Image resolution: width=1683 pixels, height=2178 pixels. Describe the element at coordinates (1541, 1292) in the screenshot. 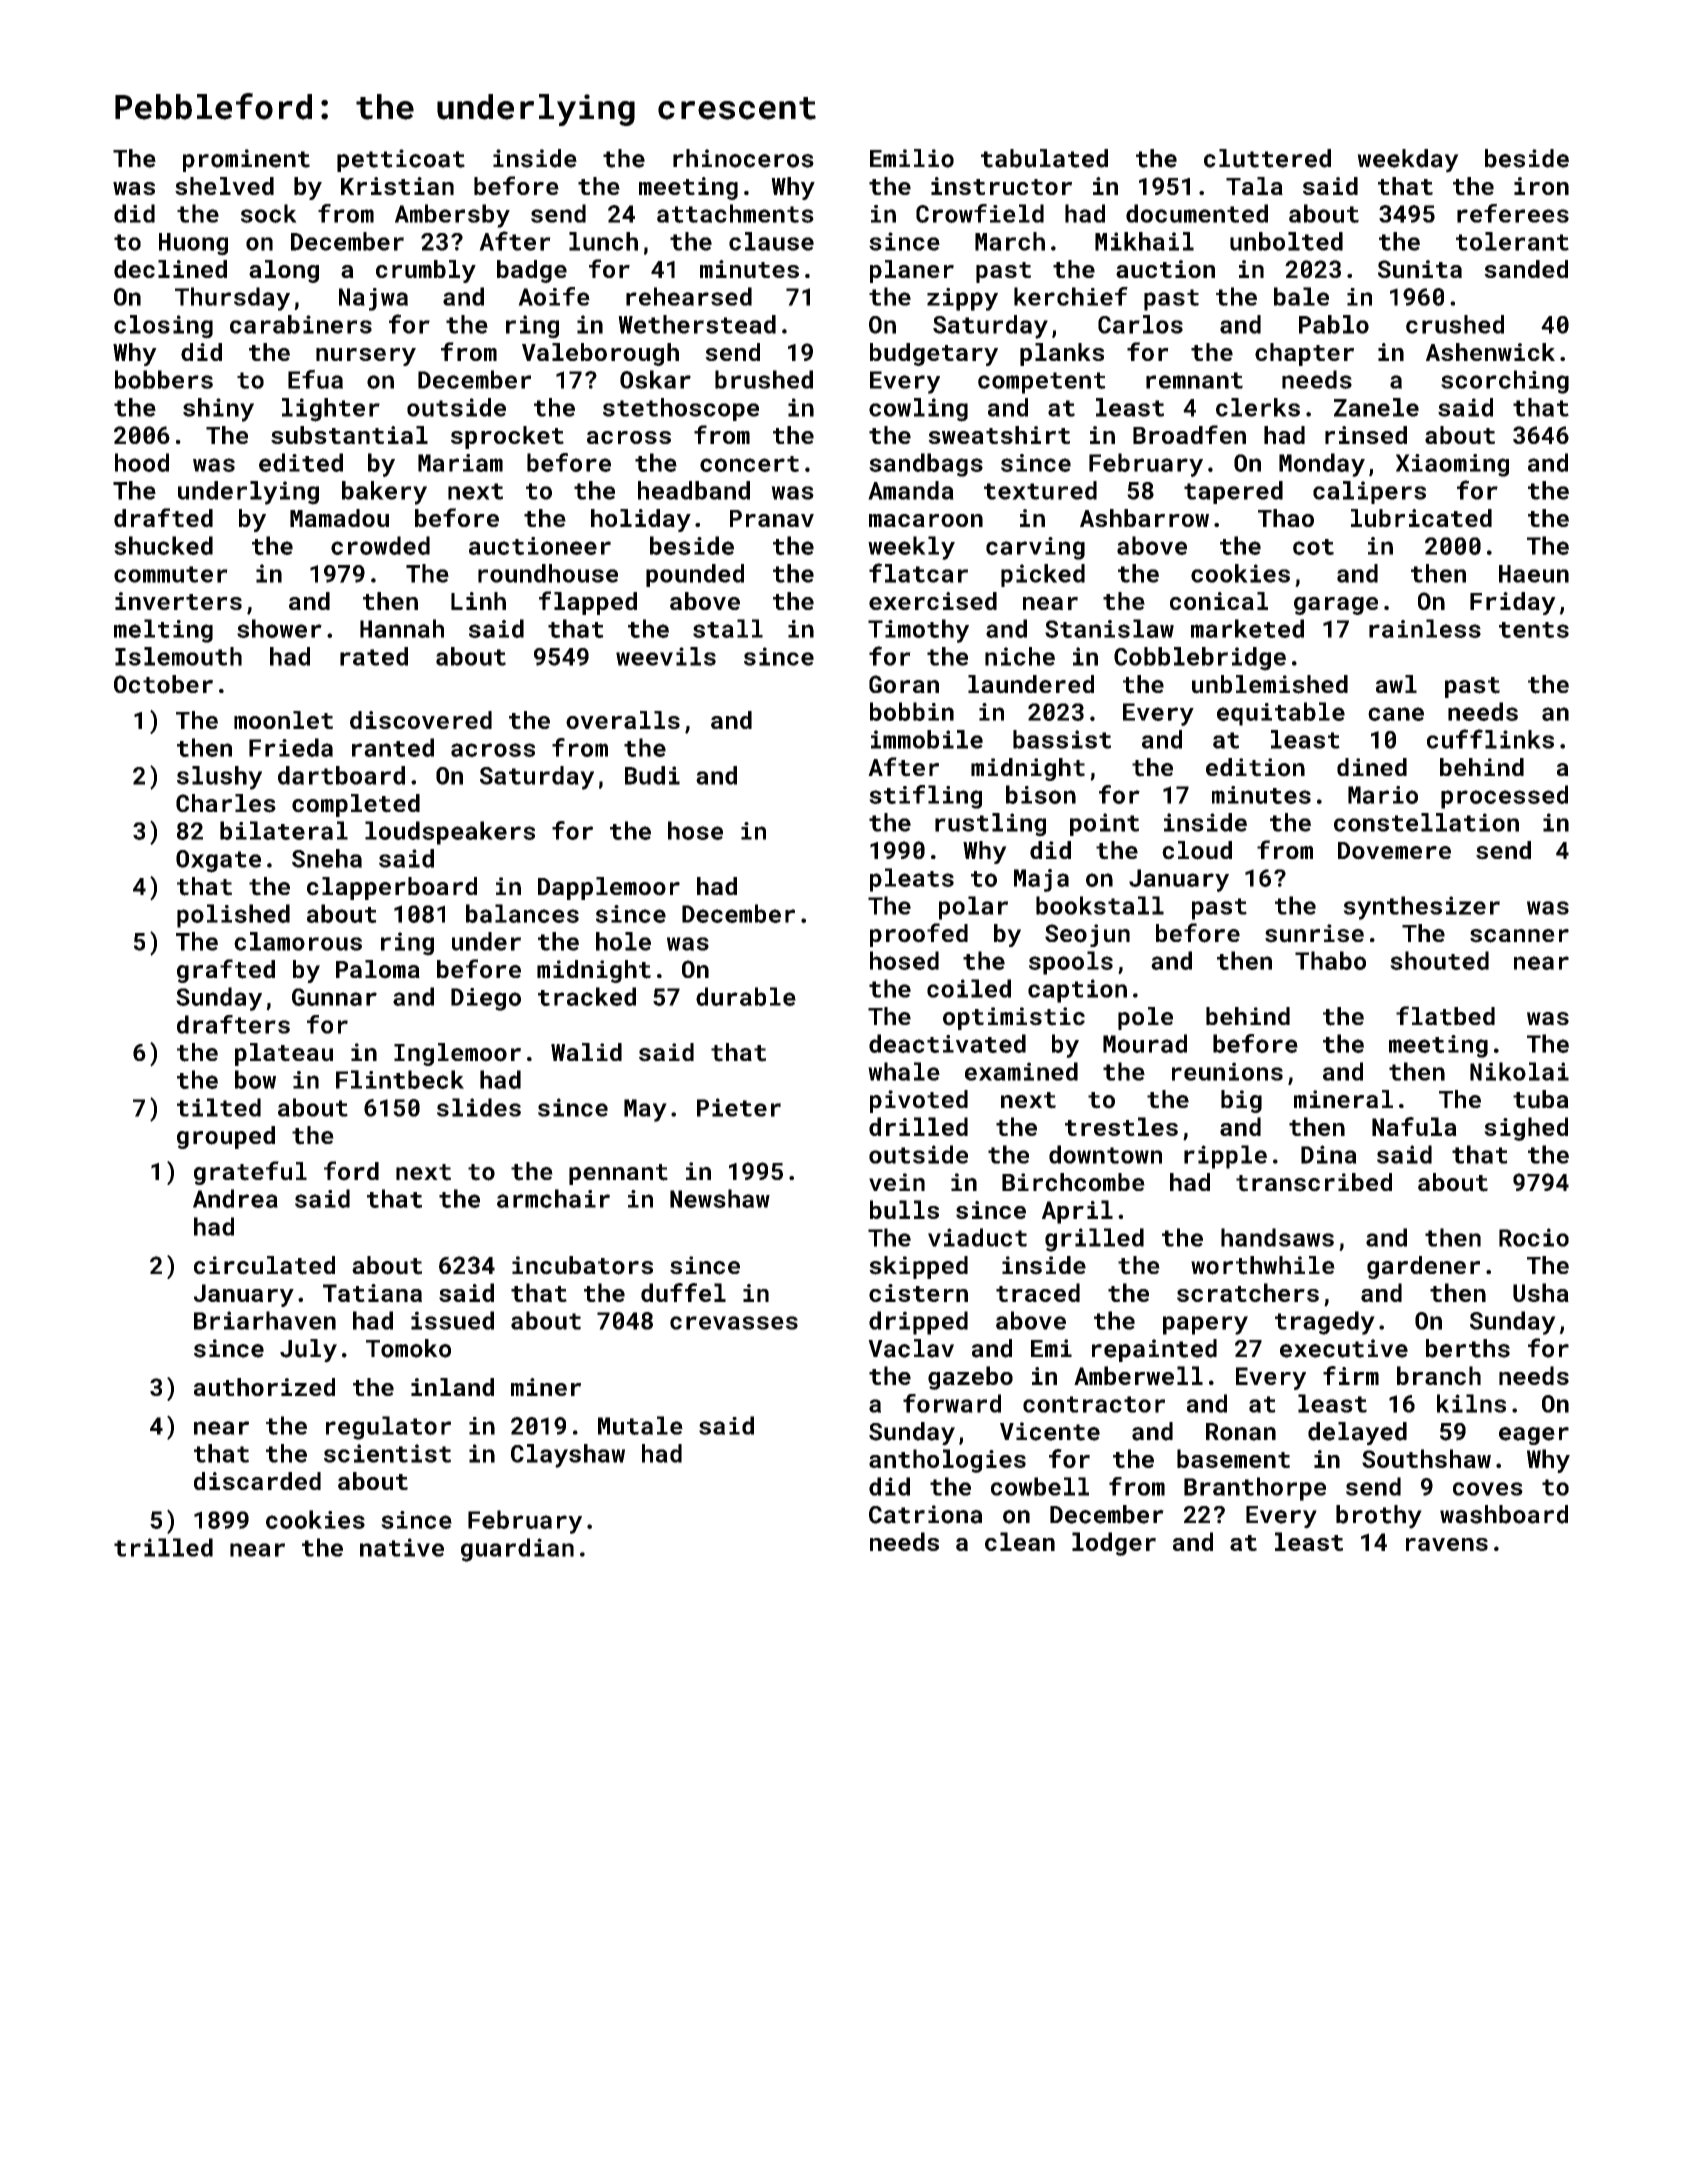

I see `Usha` at that location.
